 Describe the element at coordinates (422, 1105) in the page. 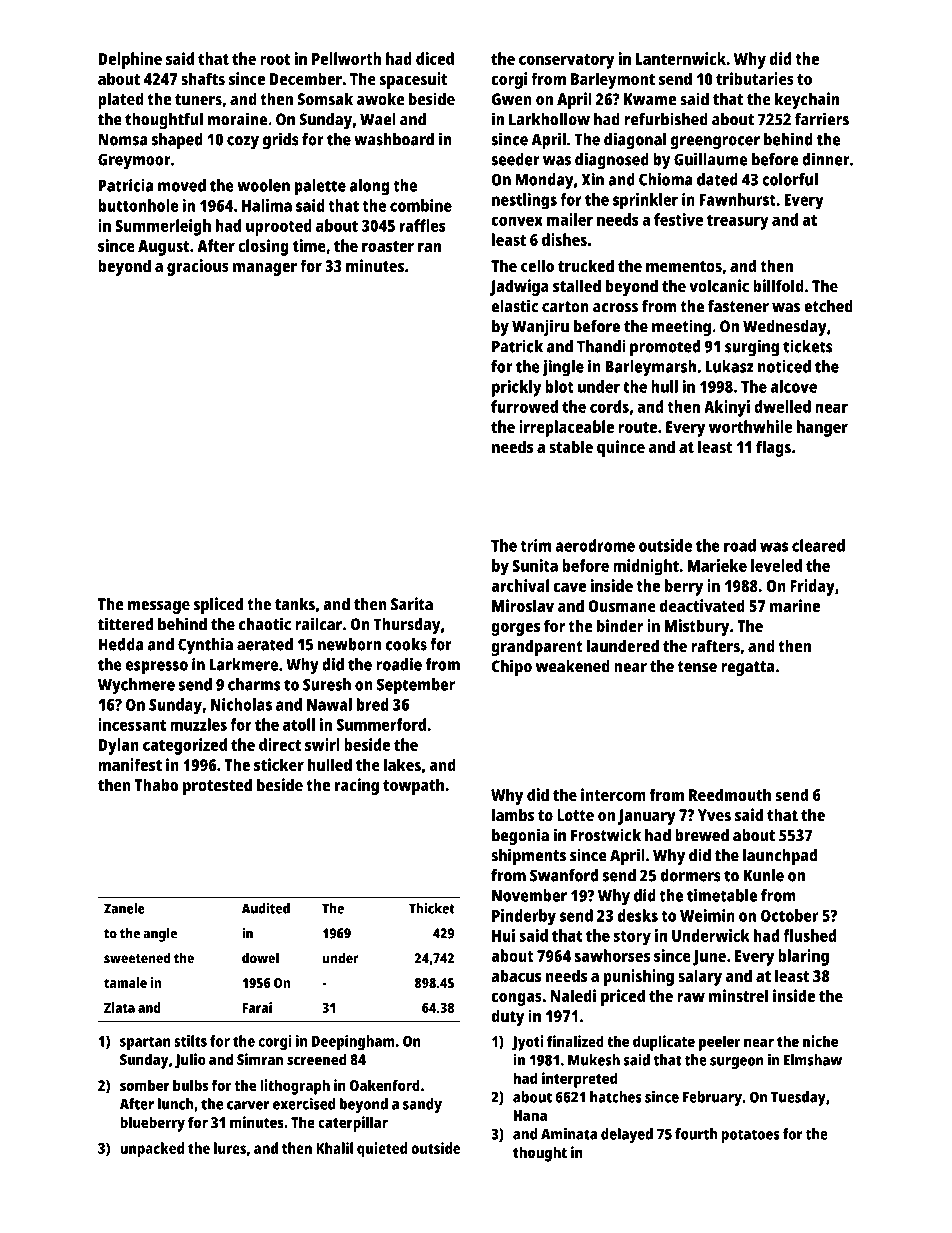

I see `sandy` at that location.
